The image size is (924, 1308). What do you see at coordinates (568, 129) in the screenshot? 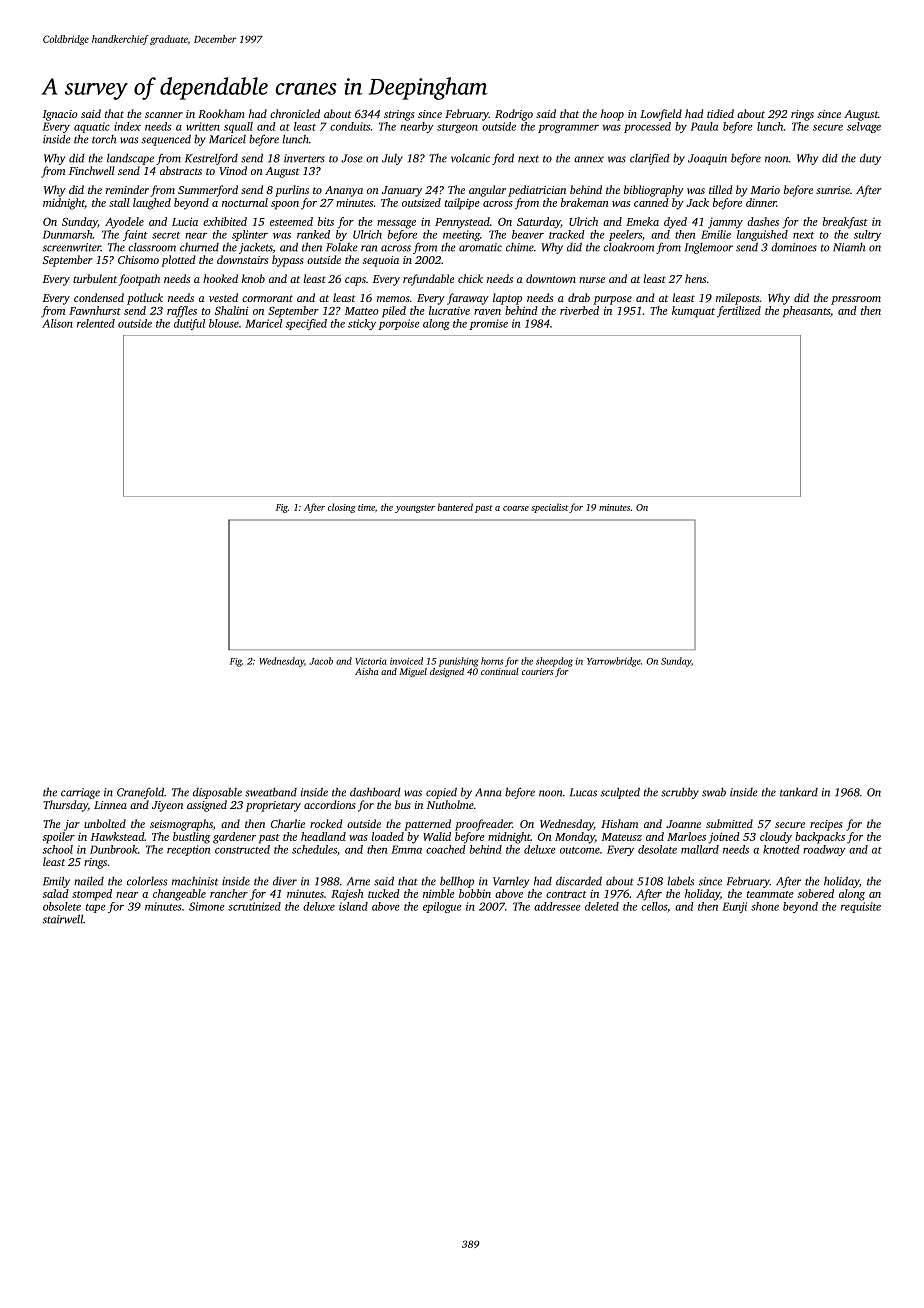
I see `programmer` at bounding box center [568, 129].
